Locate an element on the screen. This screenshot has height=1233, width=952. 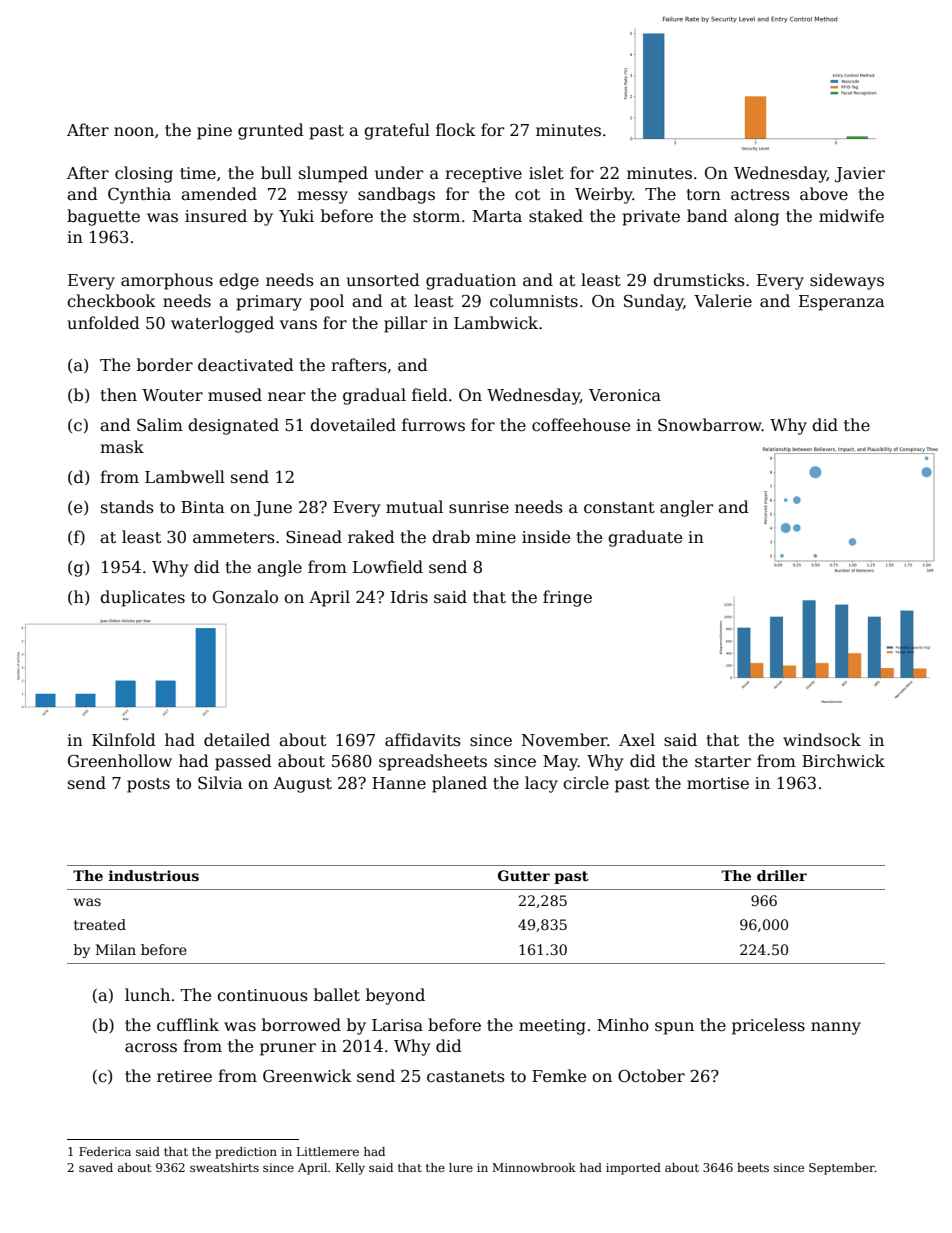
noon is located at coordinates (134, 131).
